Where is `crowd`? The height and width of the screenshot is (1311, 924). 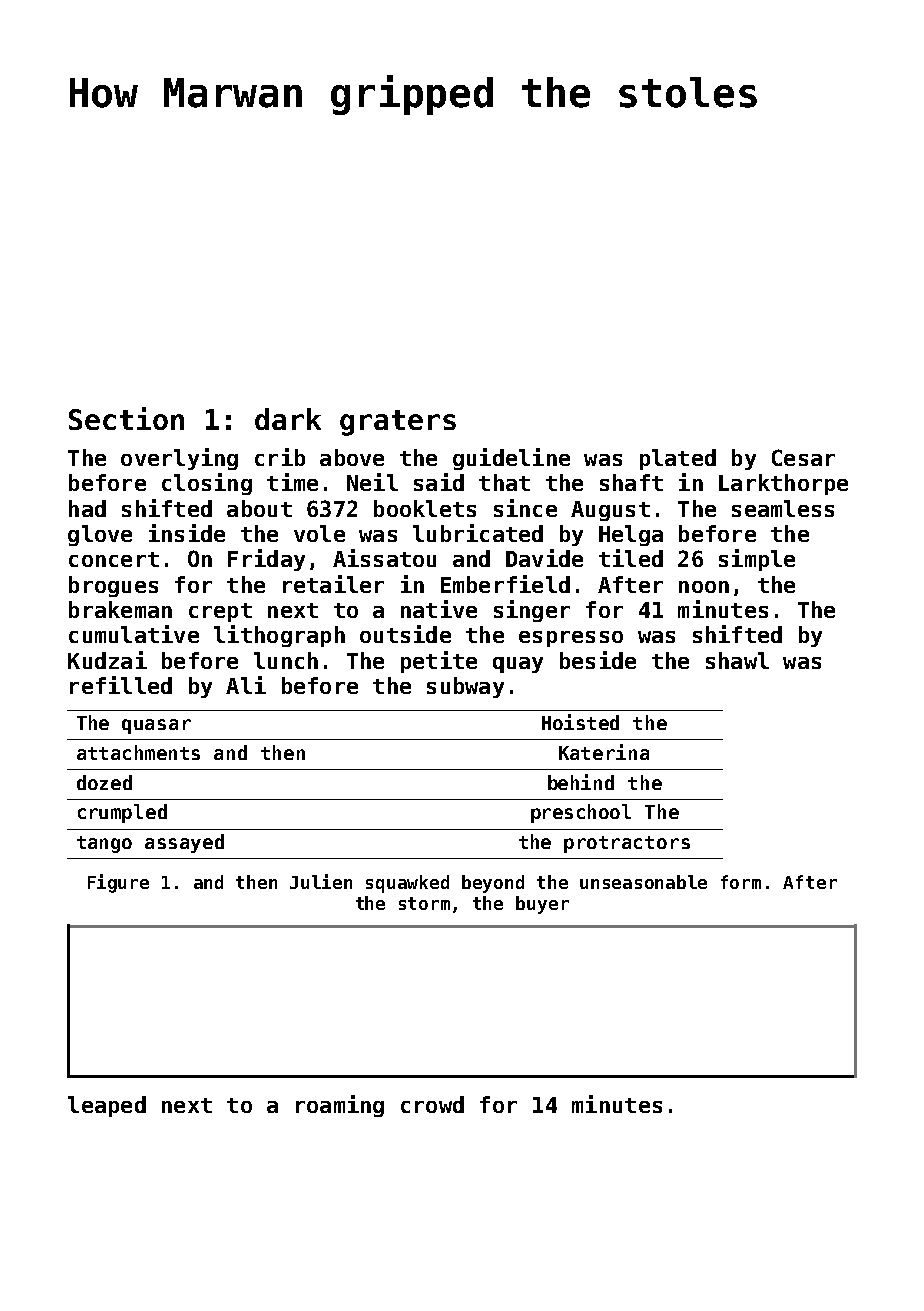 crowd is located at coordinates (432, 1104).
